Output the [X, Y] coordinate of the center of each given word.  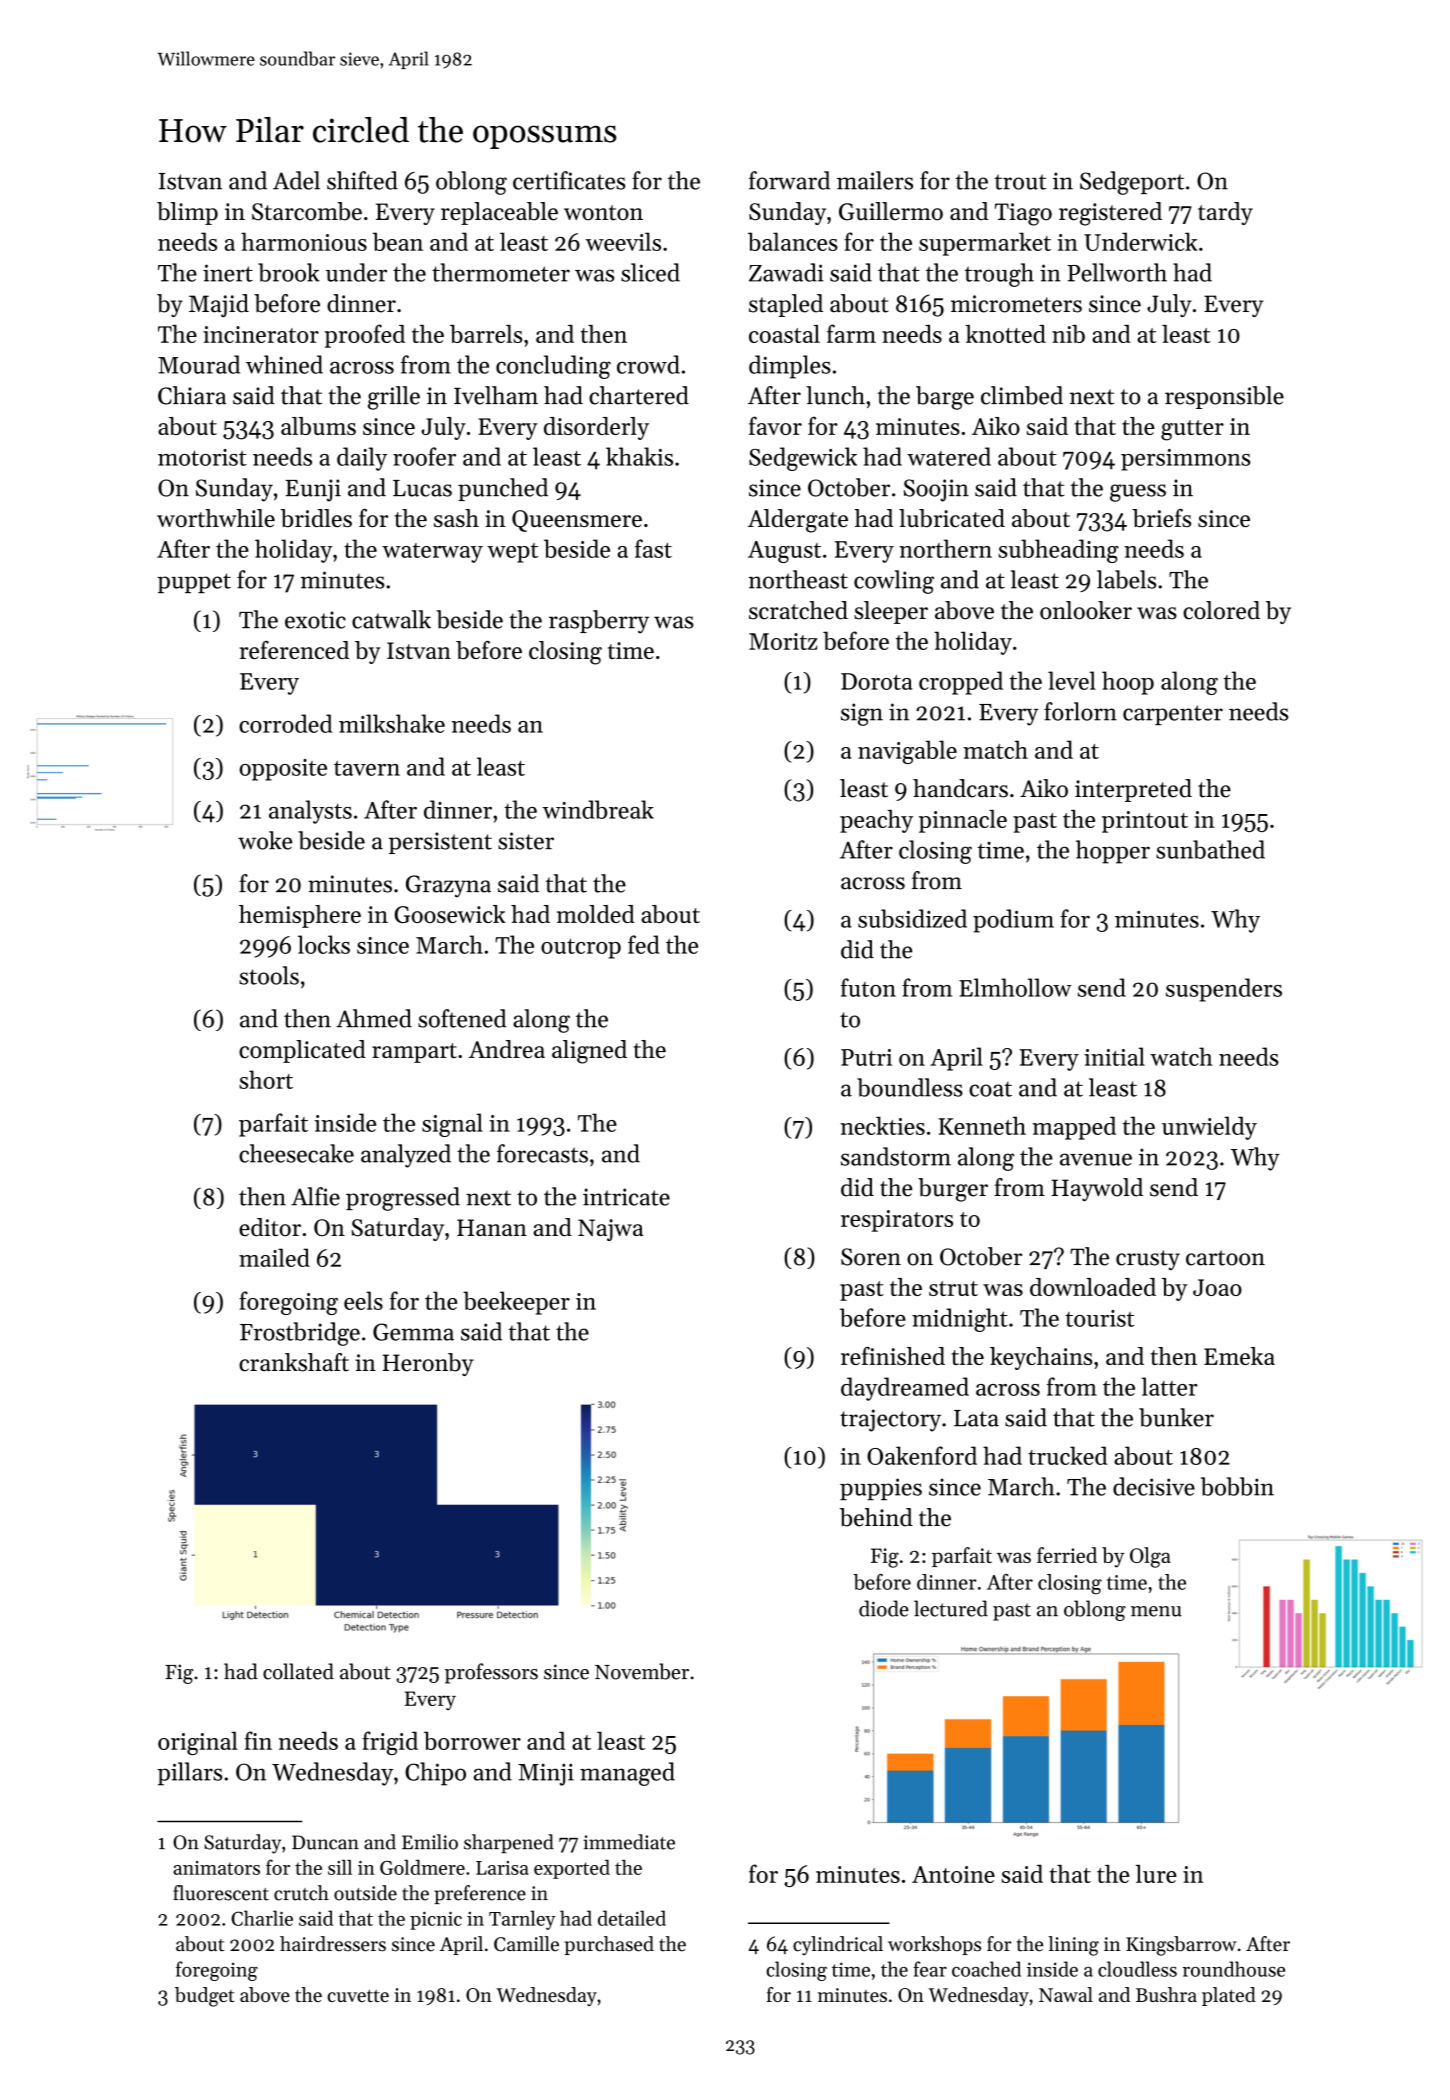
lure [1156, 1874]
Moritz [783, 641]
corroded [285, 723]
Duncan [325, 1842]
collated [298, 1671]
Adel [296, 180]
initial [1114, 1056]
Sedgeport [1132, 183]
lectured [951, 1608]
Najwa [610, 1230]
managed [627, 1774]
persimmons [1185, 460]
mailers [875, 180]
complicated [302, 1051]
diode [884, 1608]
